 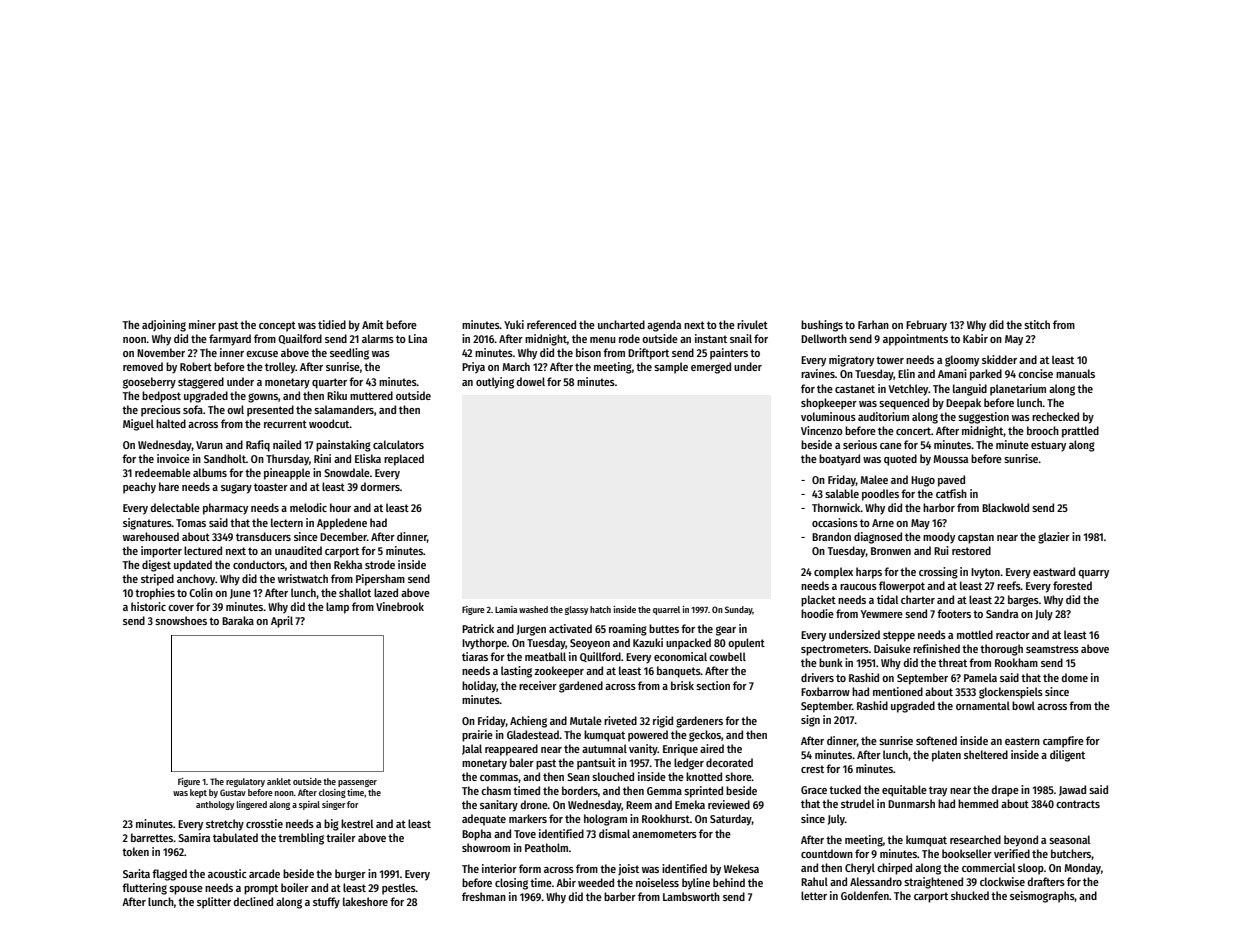 I want to click on brisk, so click(x=682, y=685).
